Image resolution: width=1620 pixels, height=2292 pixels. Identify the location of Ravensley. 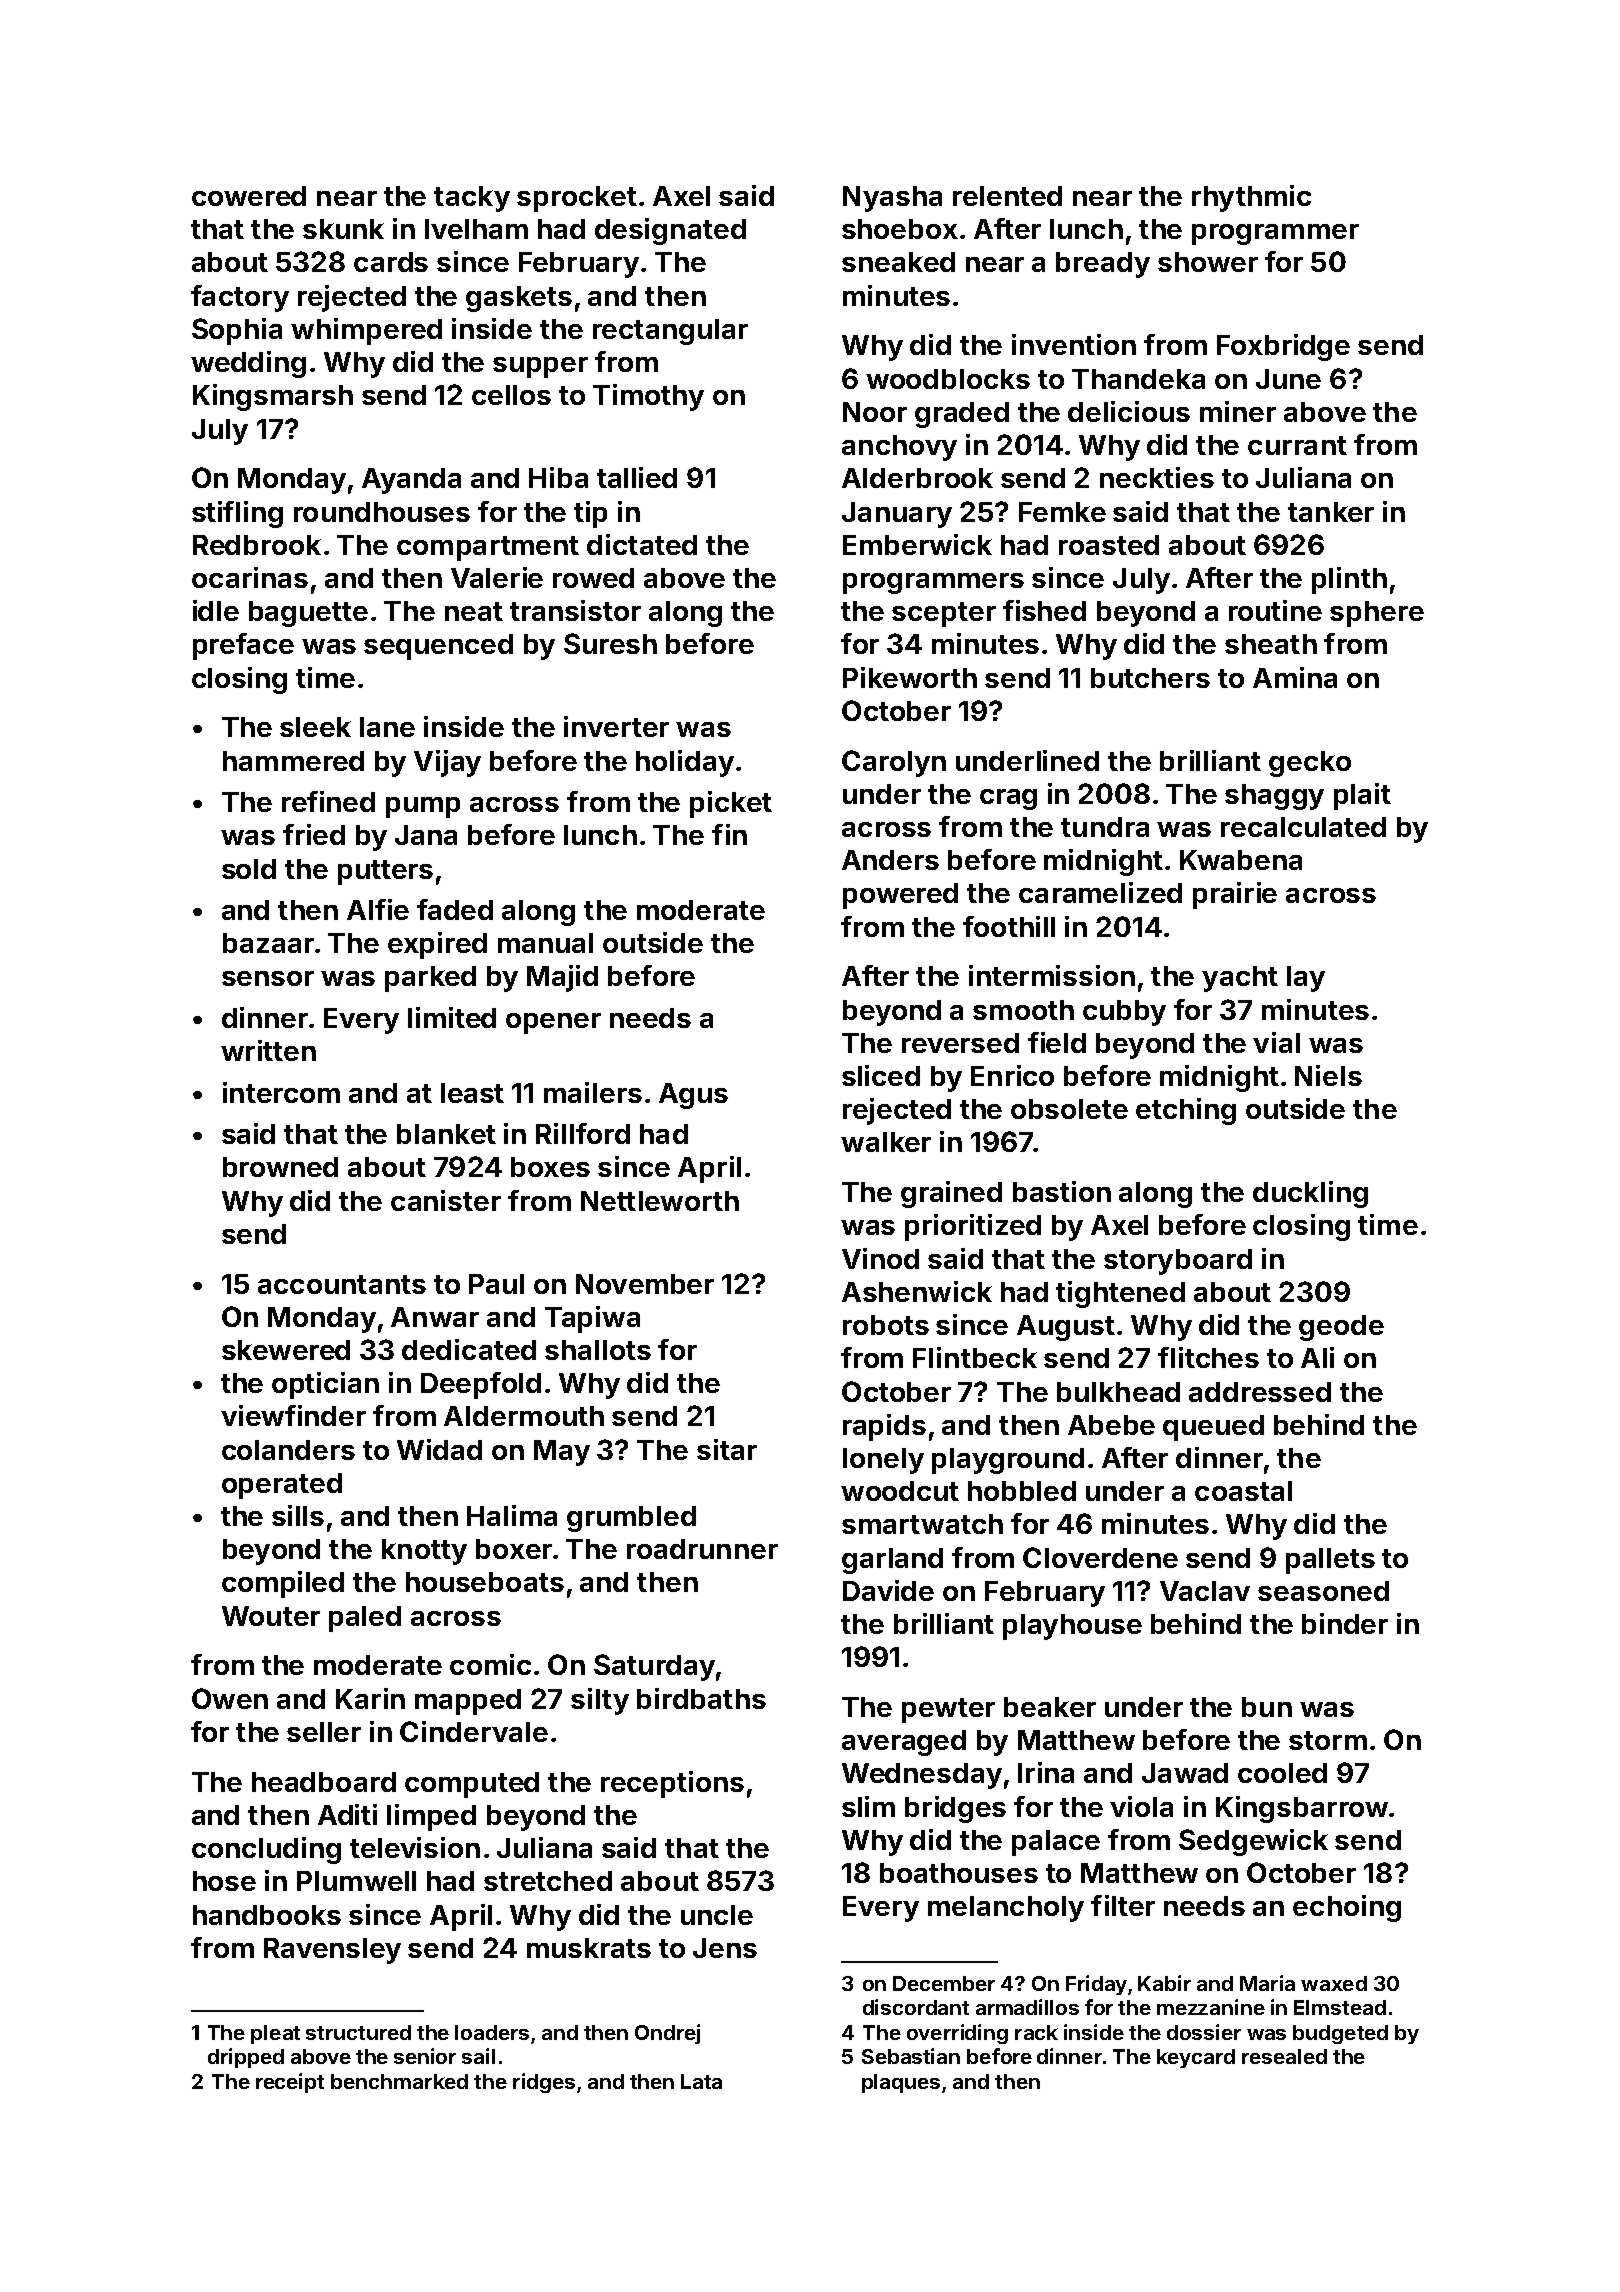
(332, 1951).
